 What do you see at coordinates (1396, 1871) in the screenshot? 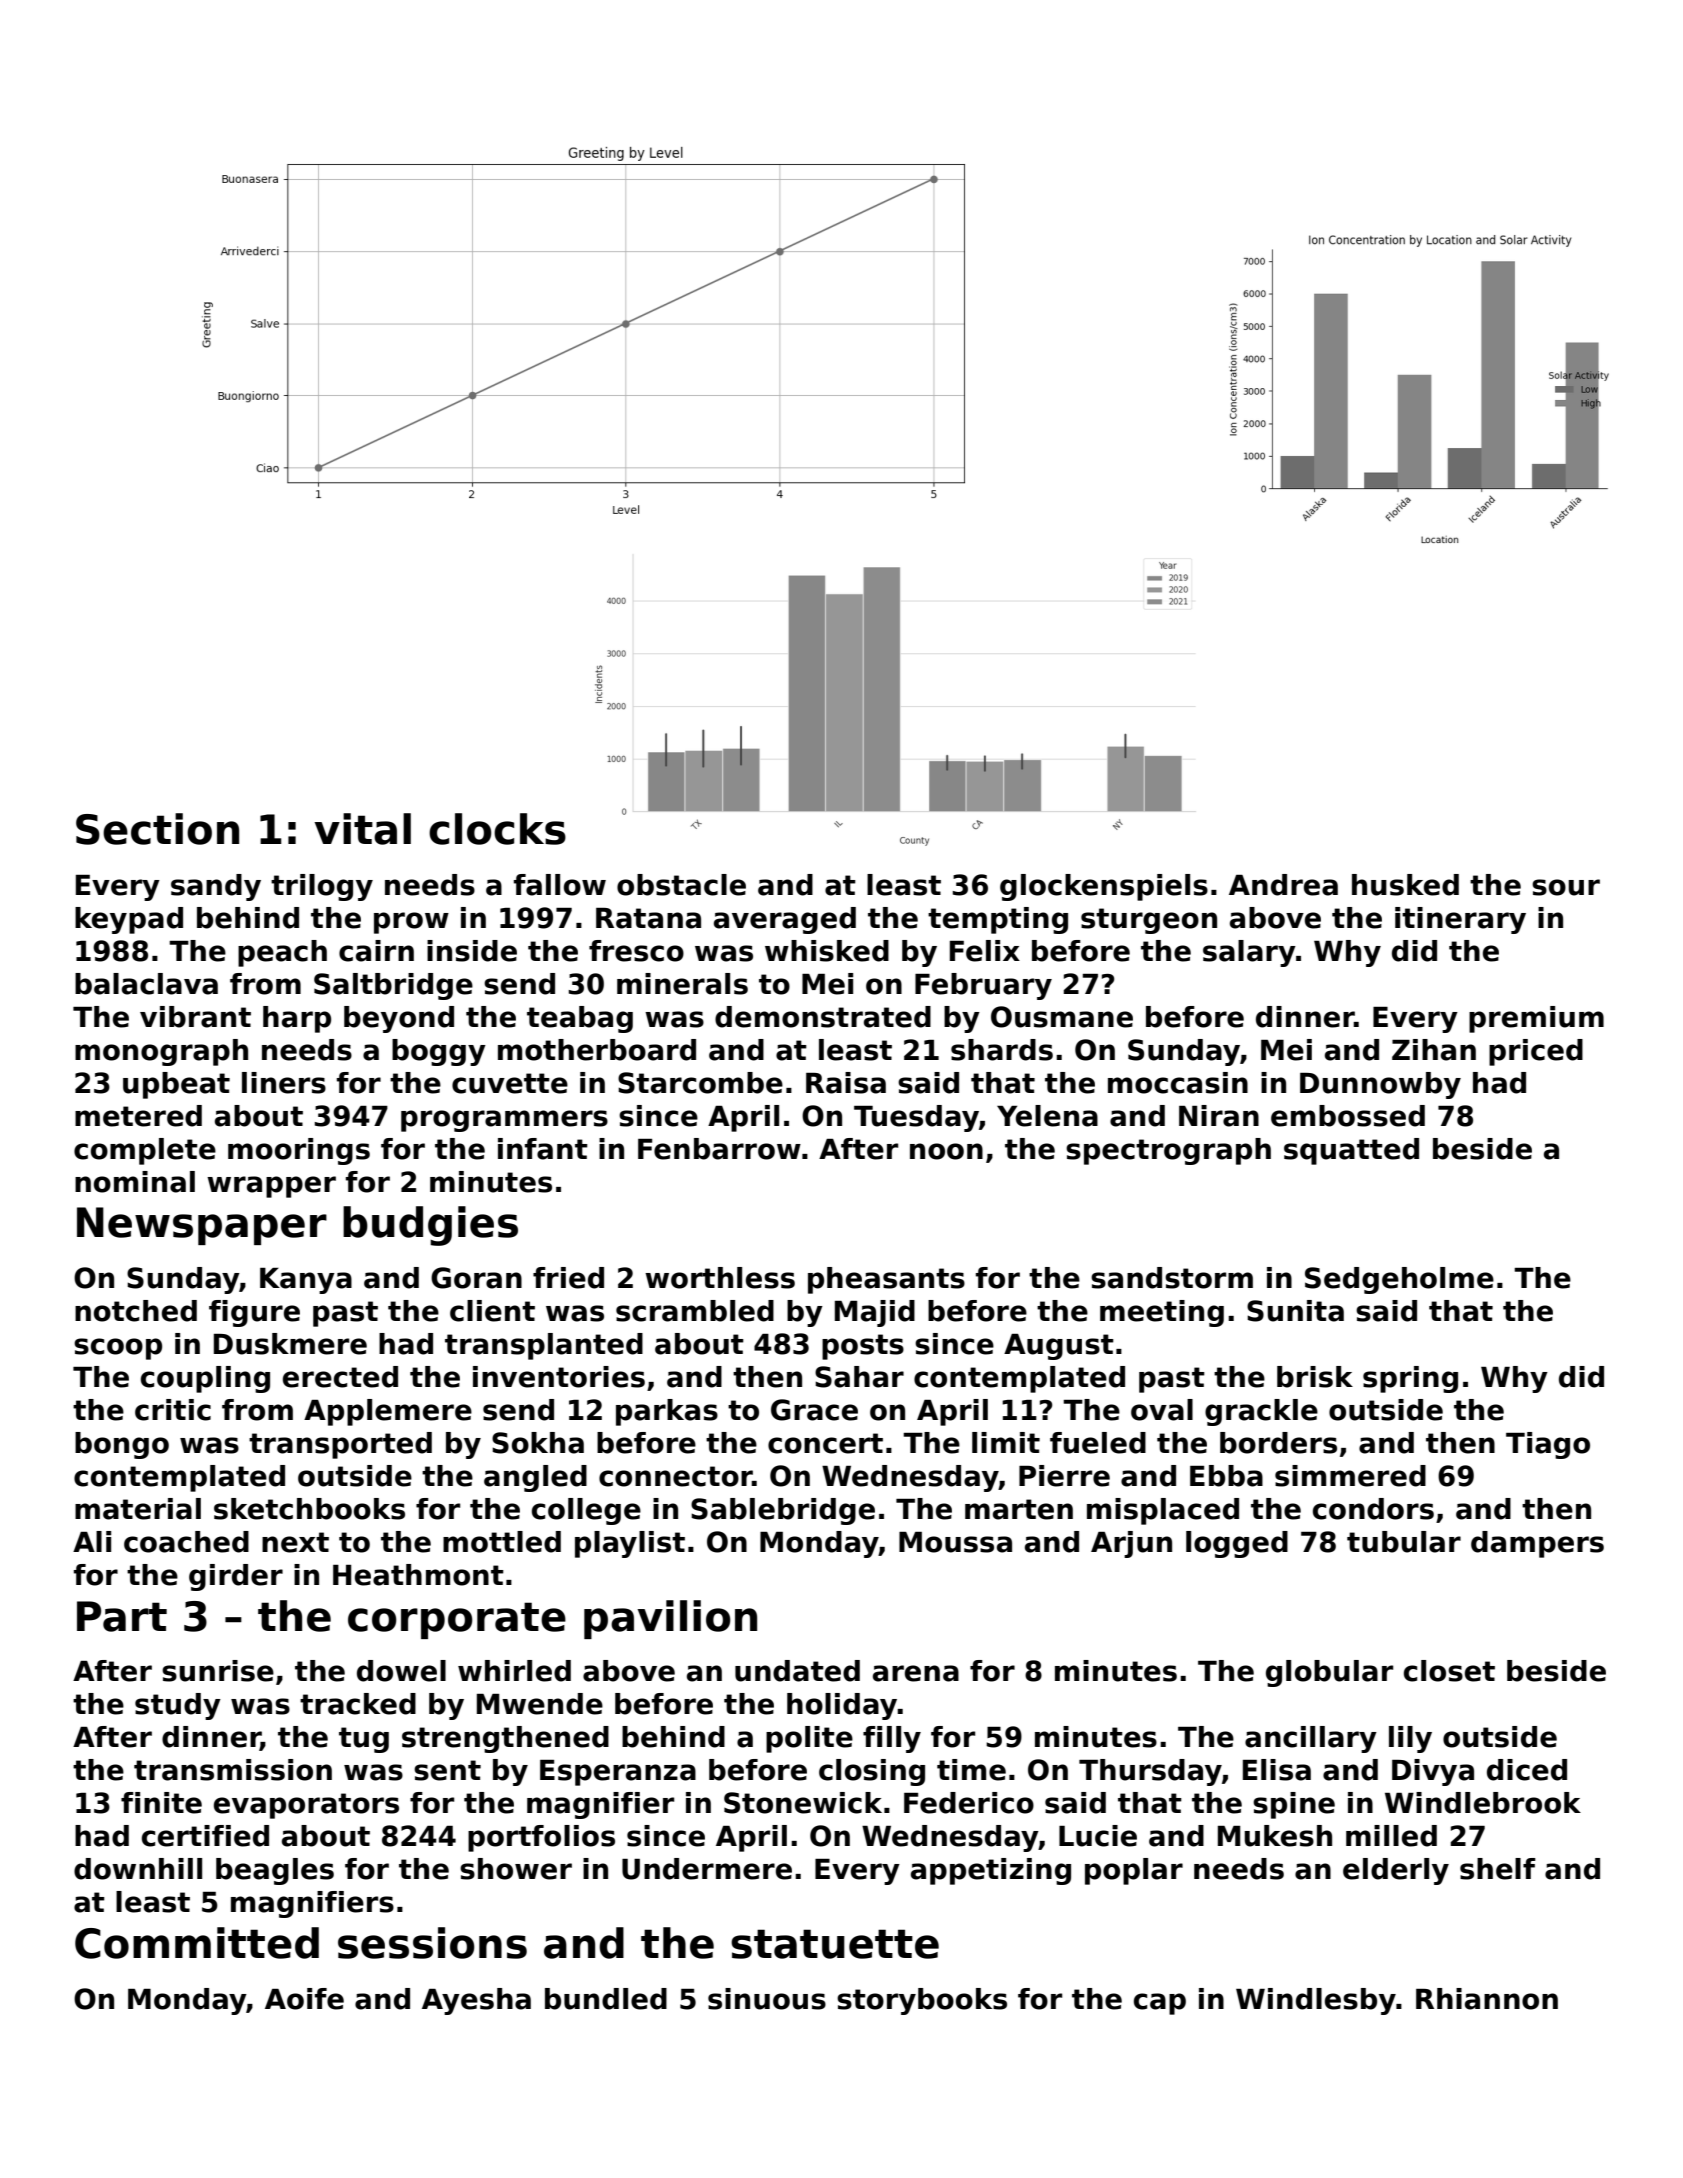
I see `elderly` at bounding box center [1396, 1871].
